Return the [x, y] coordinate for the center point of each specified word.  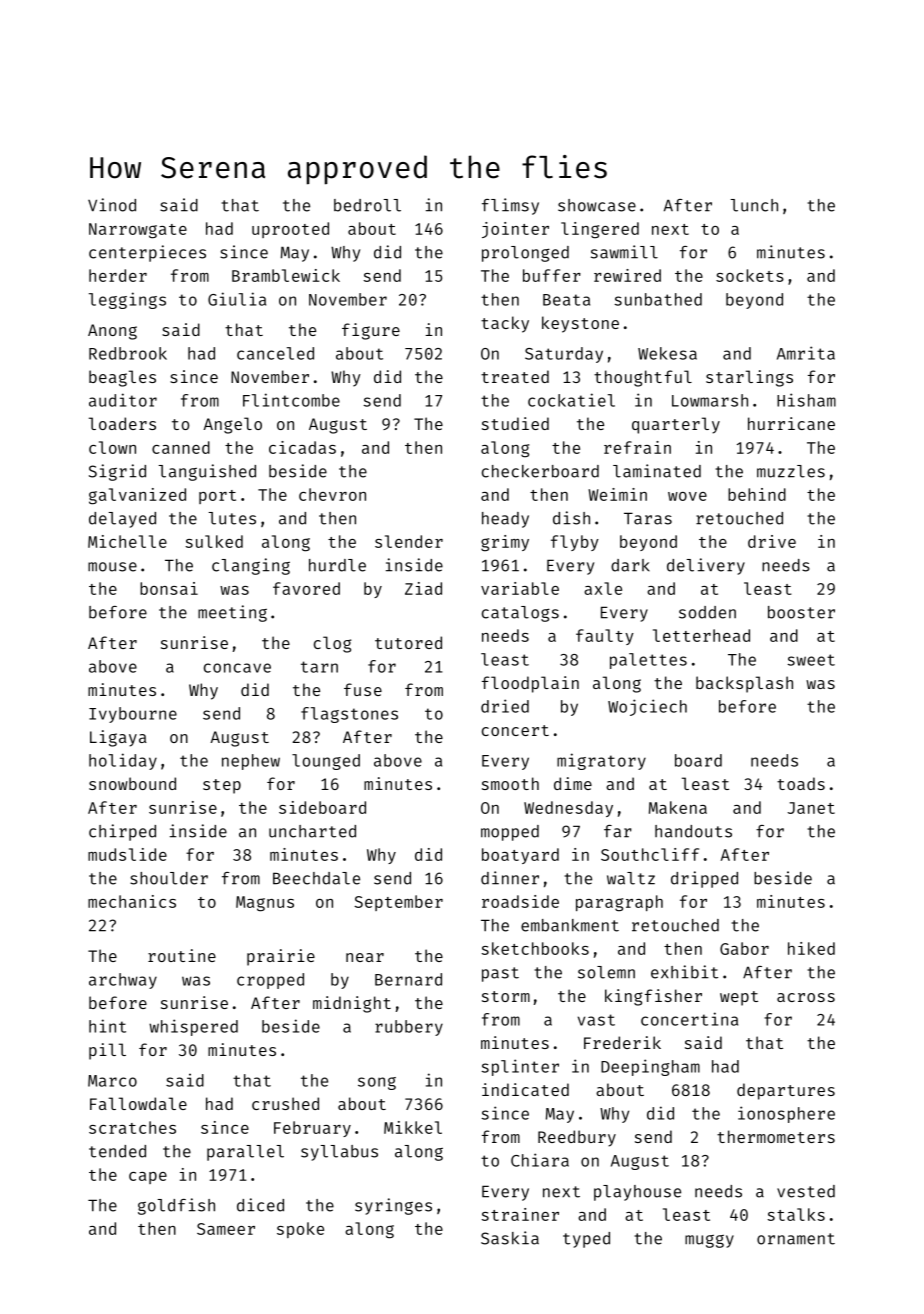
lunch [754, 205]
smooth [510, 783]
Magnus [265, 904]
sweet [811, 660]
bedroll [367, 205]
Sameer [226, 1229]
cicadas [302, 447]
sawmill [624, 252]
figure [371, 331]
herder [118, 275]
